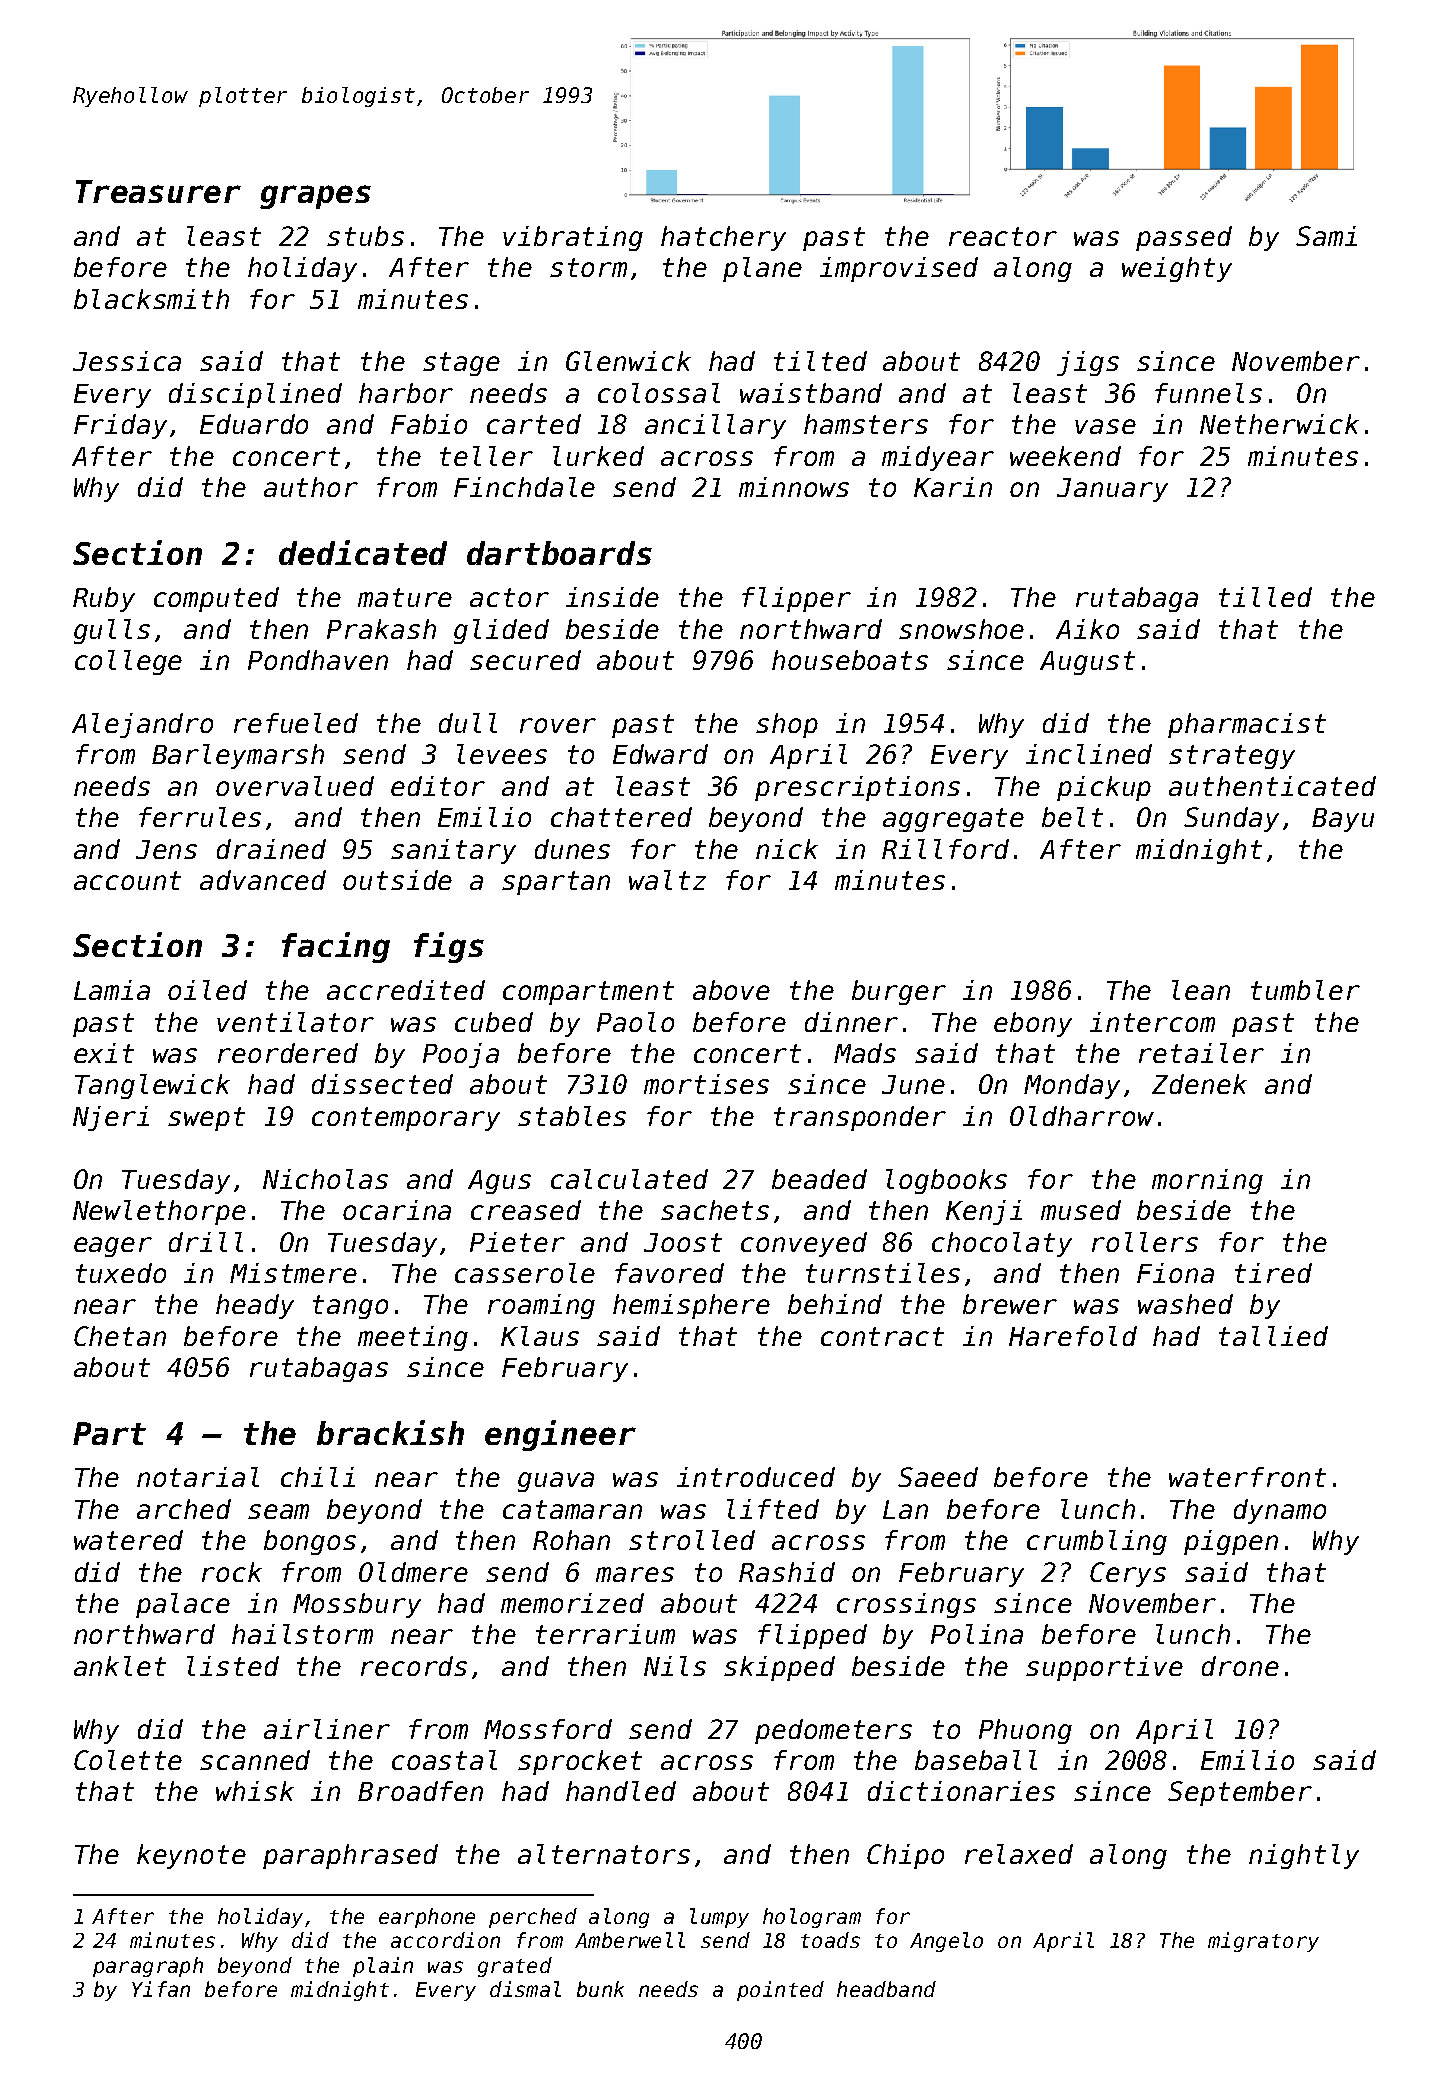 The width and height of the document is (1450, 2100). I want to click on funnels, so click(1208, 393).
